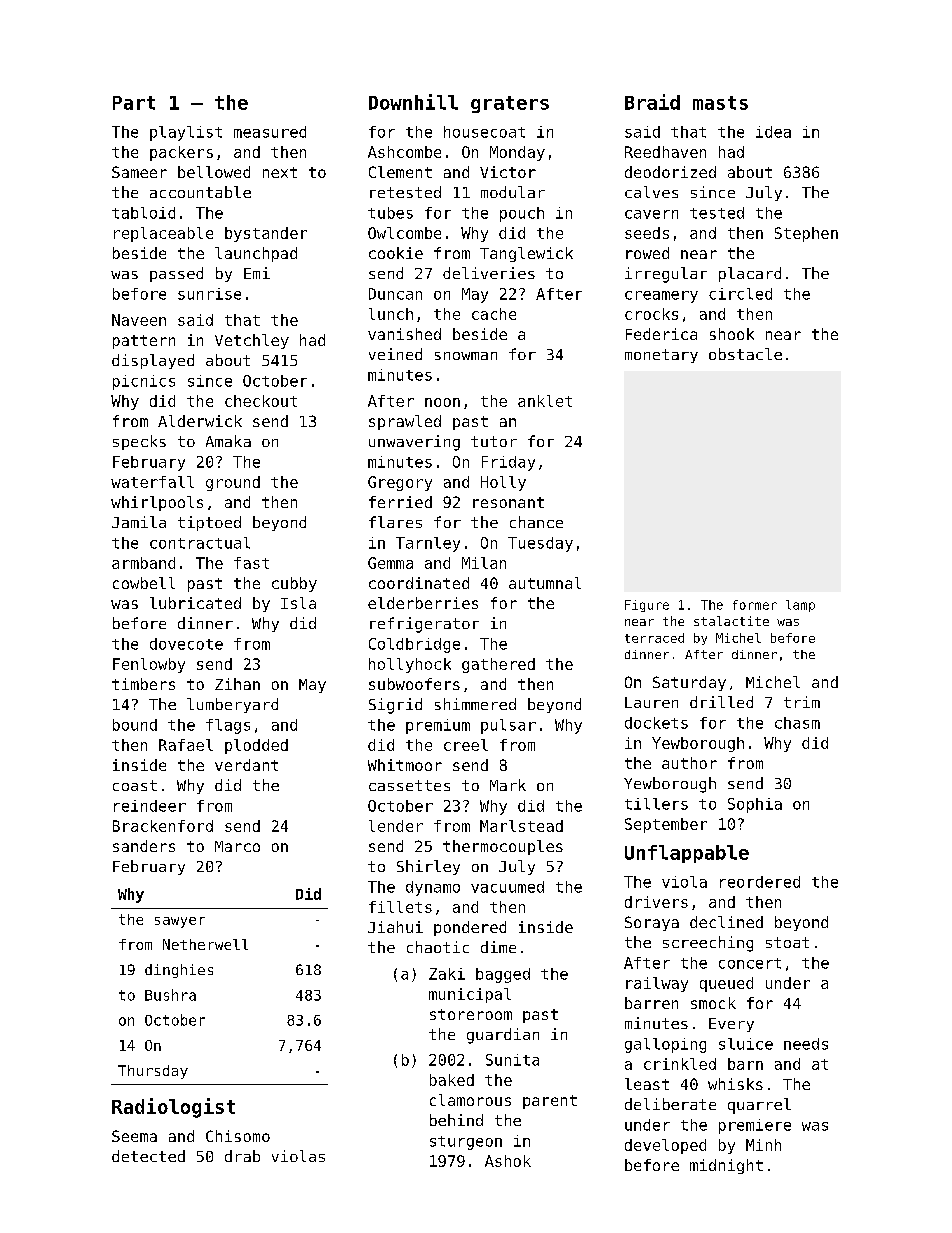 The width and height of the document is (952, 1233). I want to click on obstacle, so click(745, 354).
